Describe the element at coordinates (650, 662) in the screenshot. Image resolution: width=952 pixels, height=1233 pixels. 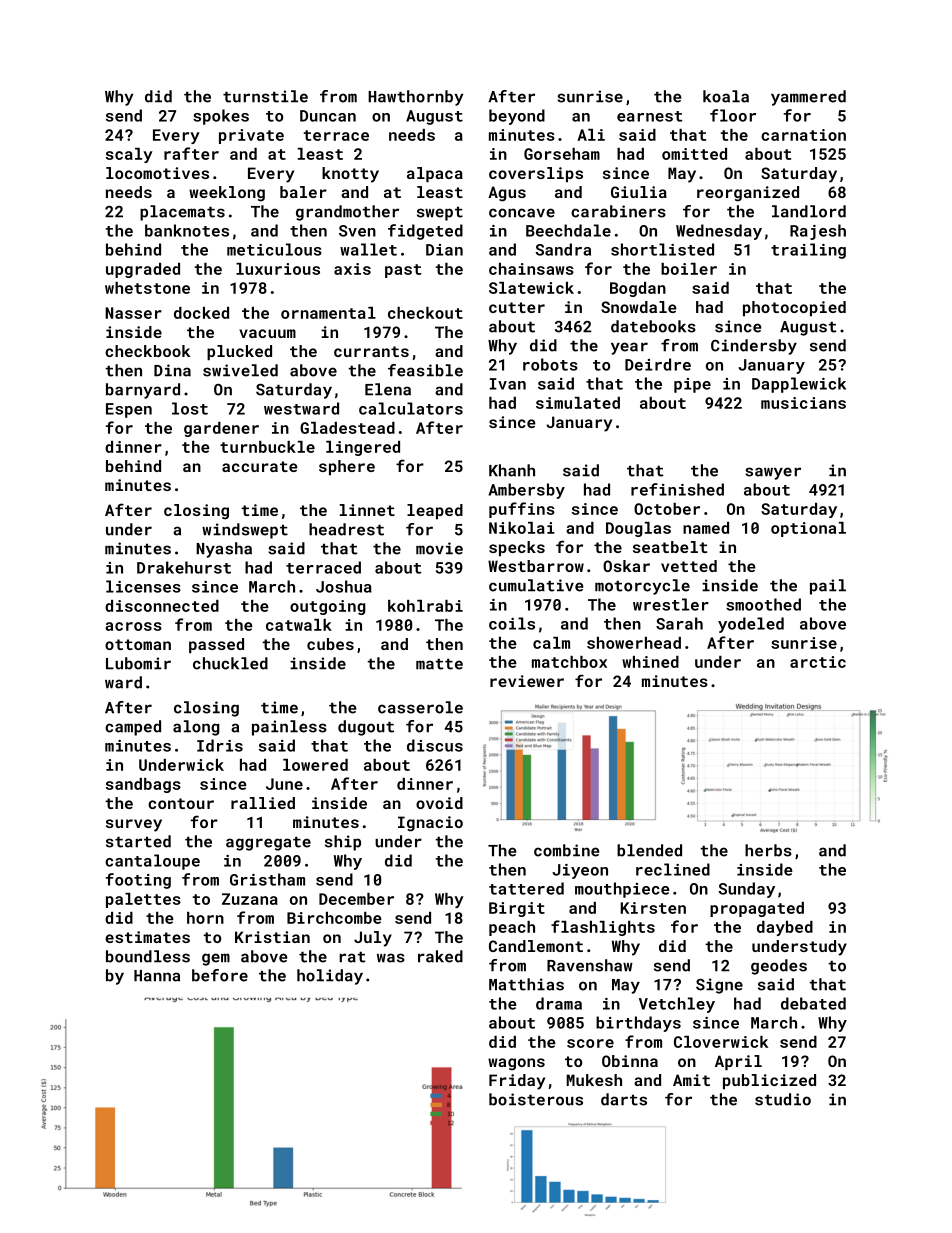
I see `whined` at that location.
